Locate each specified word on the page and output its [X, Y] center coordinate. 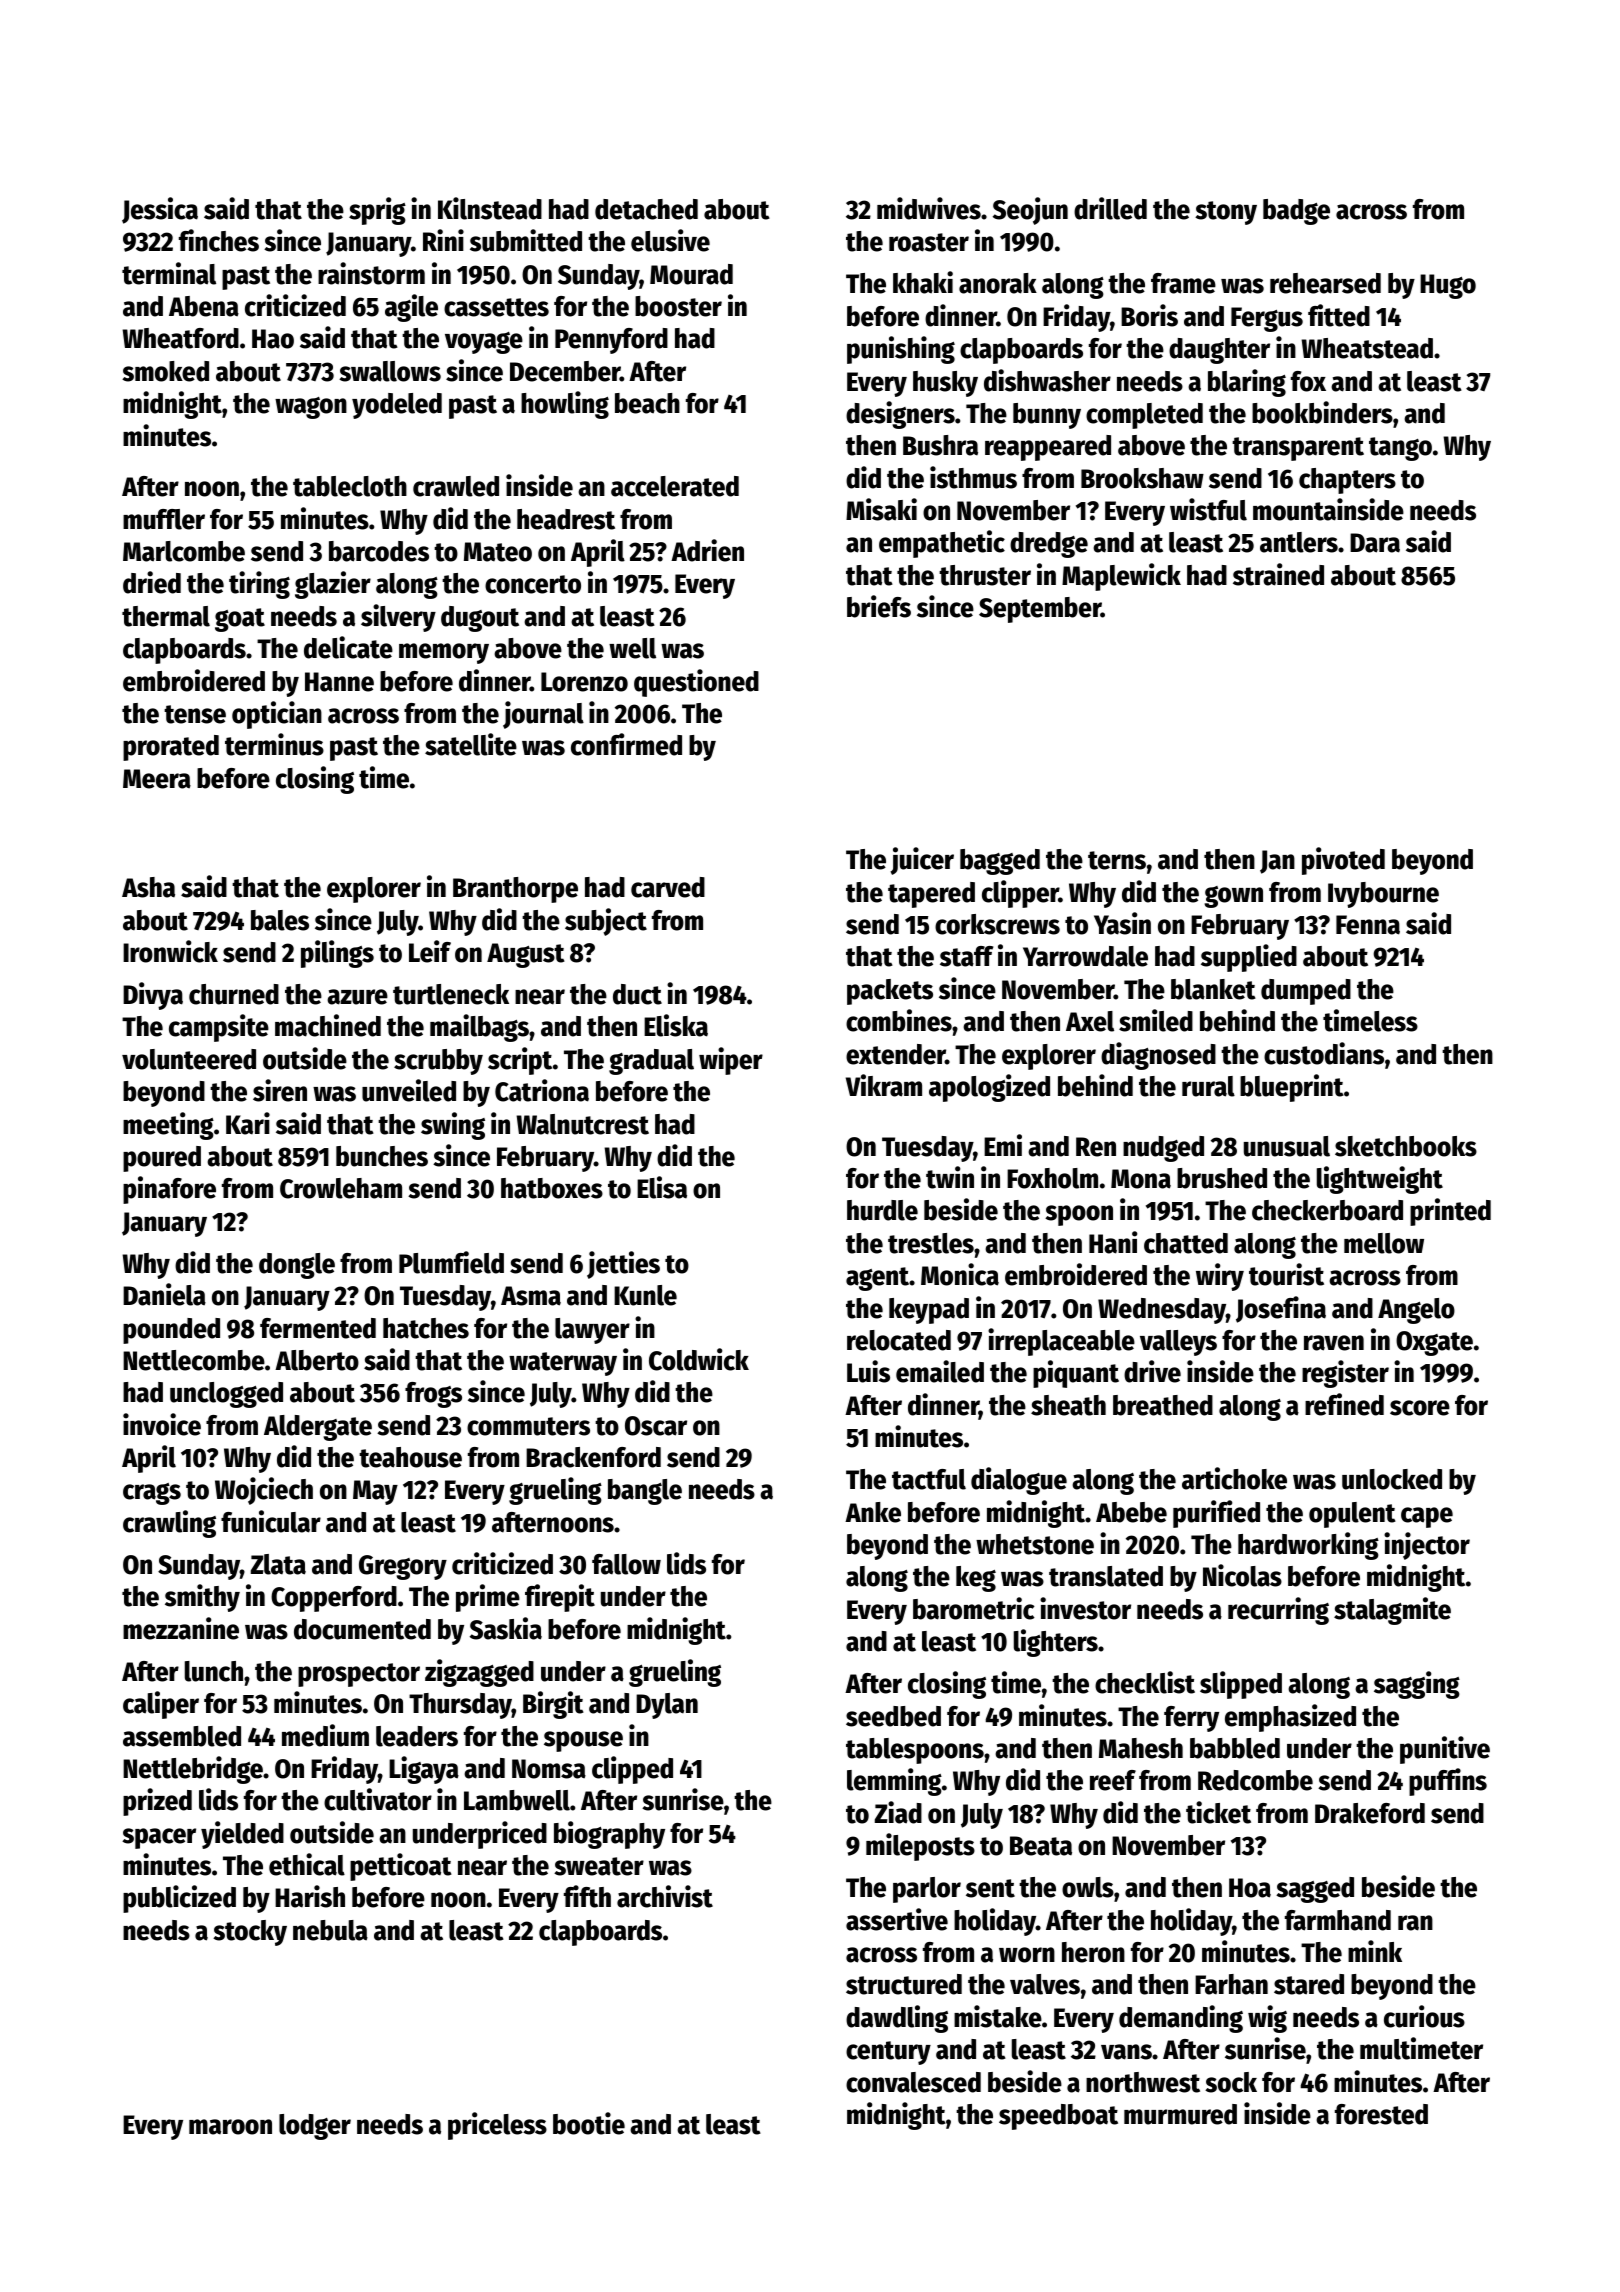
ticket [1218, 1812]
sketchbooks [1406, 1146]
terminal [169, 273]
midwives [929, 208]
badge [1296, 212]
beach [647, 403]
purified [1216, 1514]
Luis [868, 1371]
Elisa [662, 1187]
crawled [456, 486]
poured [162, 1159]
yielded [242, 1835]
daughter [1219, 351]
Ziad [898, 1812]
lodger [315, 2127]
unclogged [226, 1395]
